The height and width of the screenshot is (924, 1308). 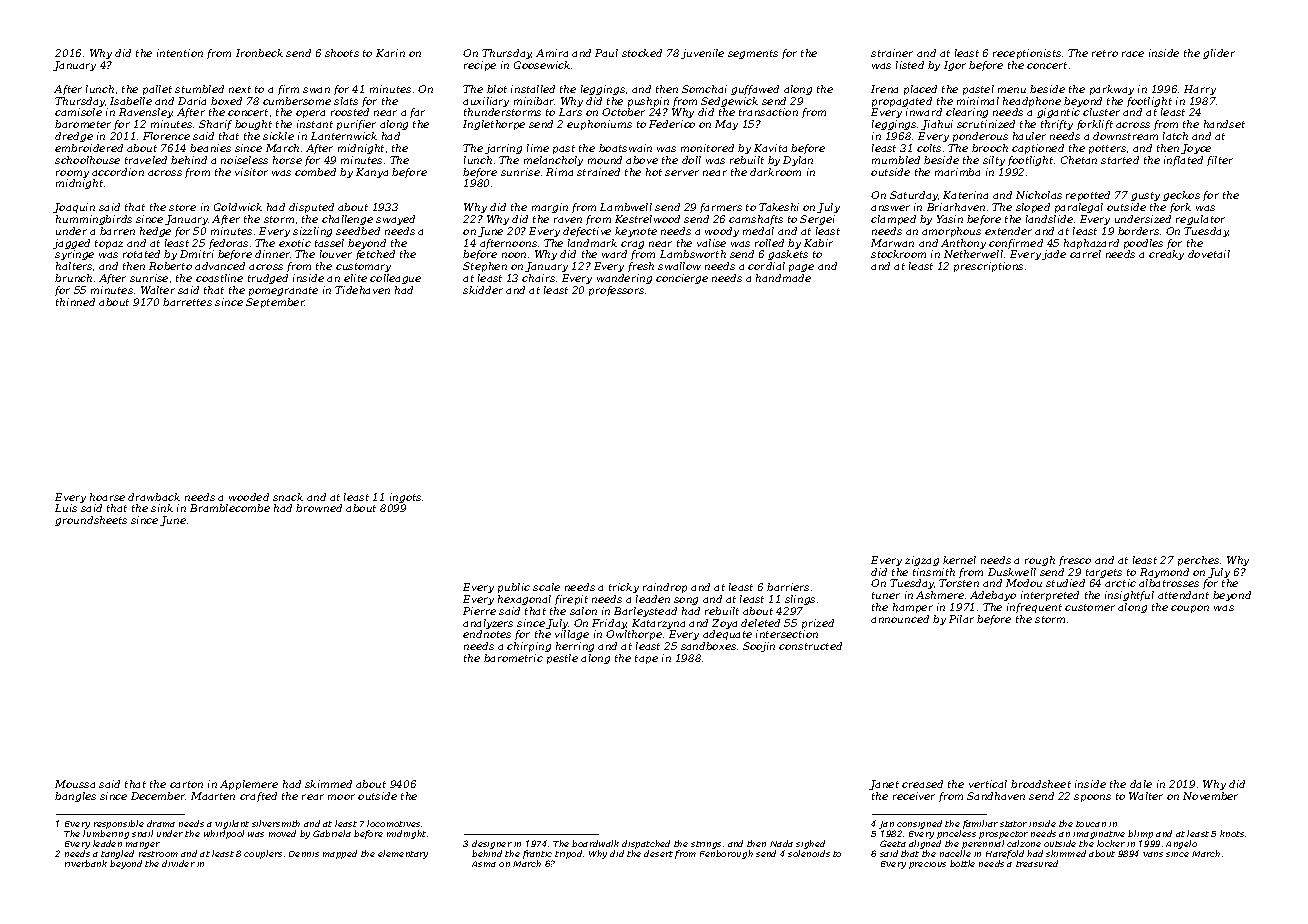 What do you see at coordinates (74, 137) in the screenshot?
I see `dredge` at bounding box center [74, 137].
